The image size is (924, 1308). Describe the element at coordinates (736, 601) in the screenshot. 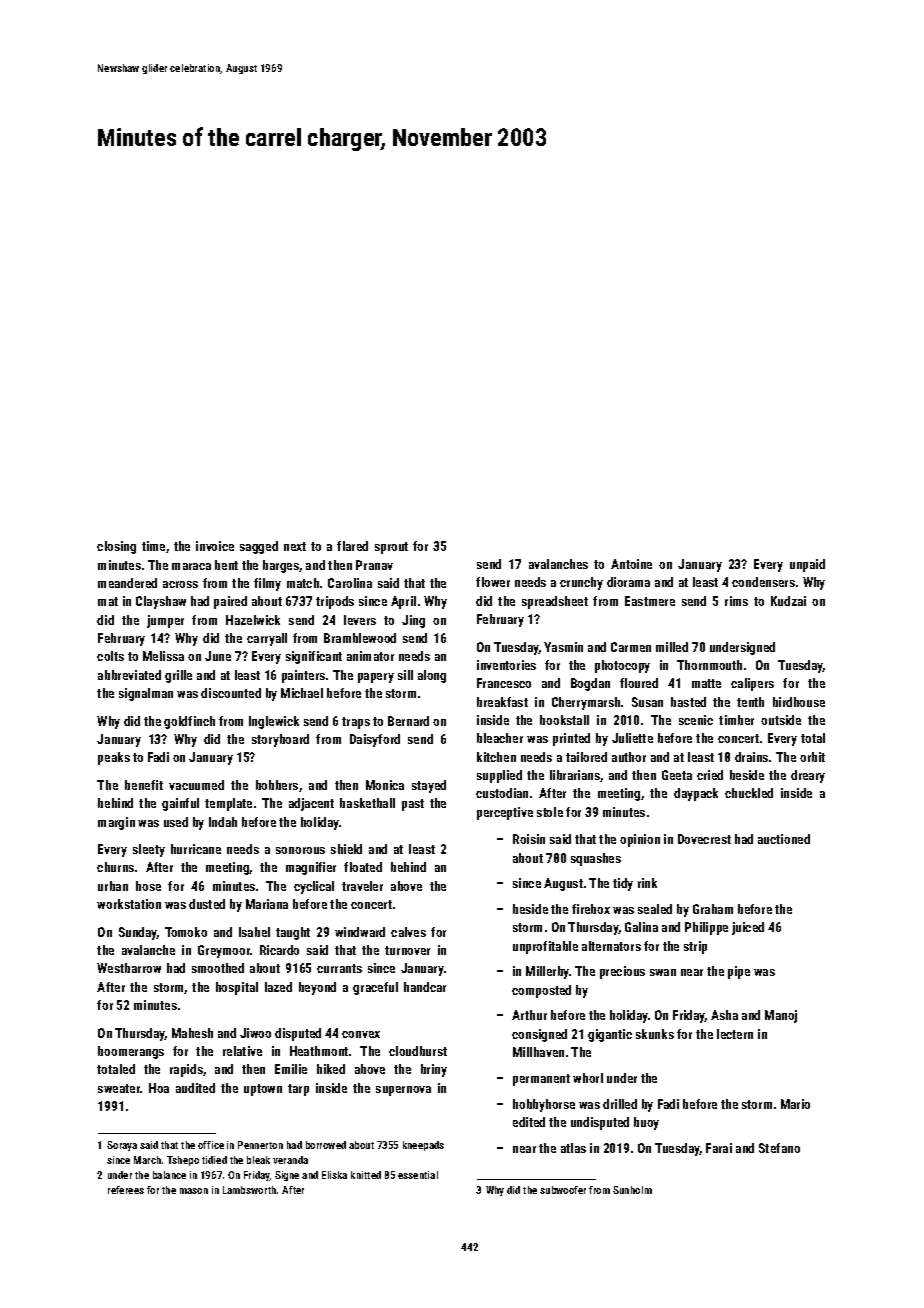

I see `rims` at that location.
